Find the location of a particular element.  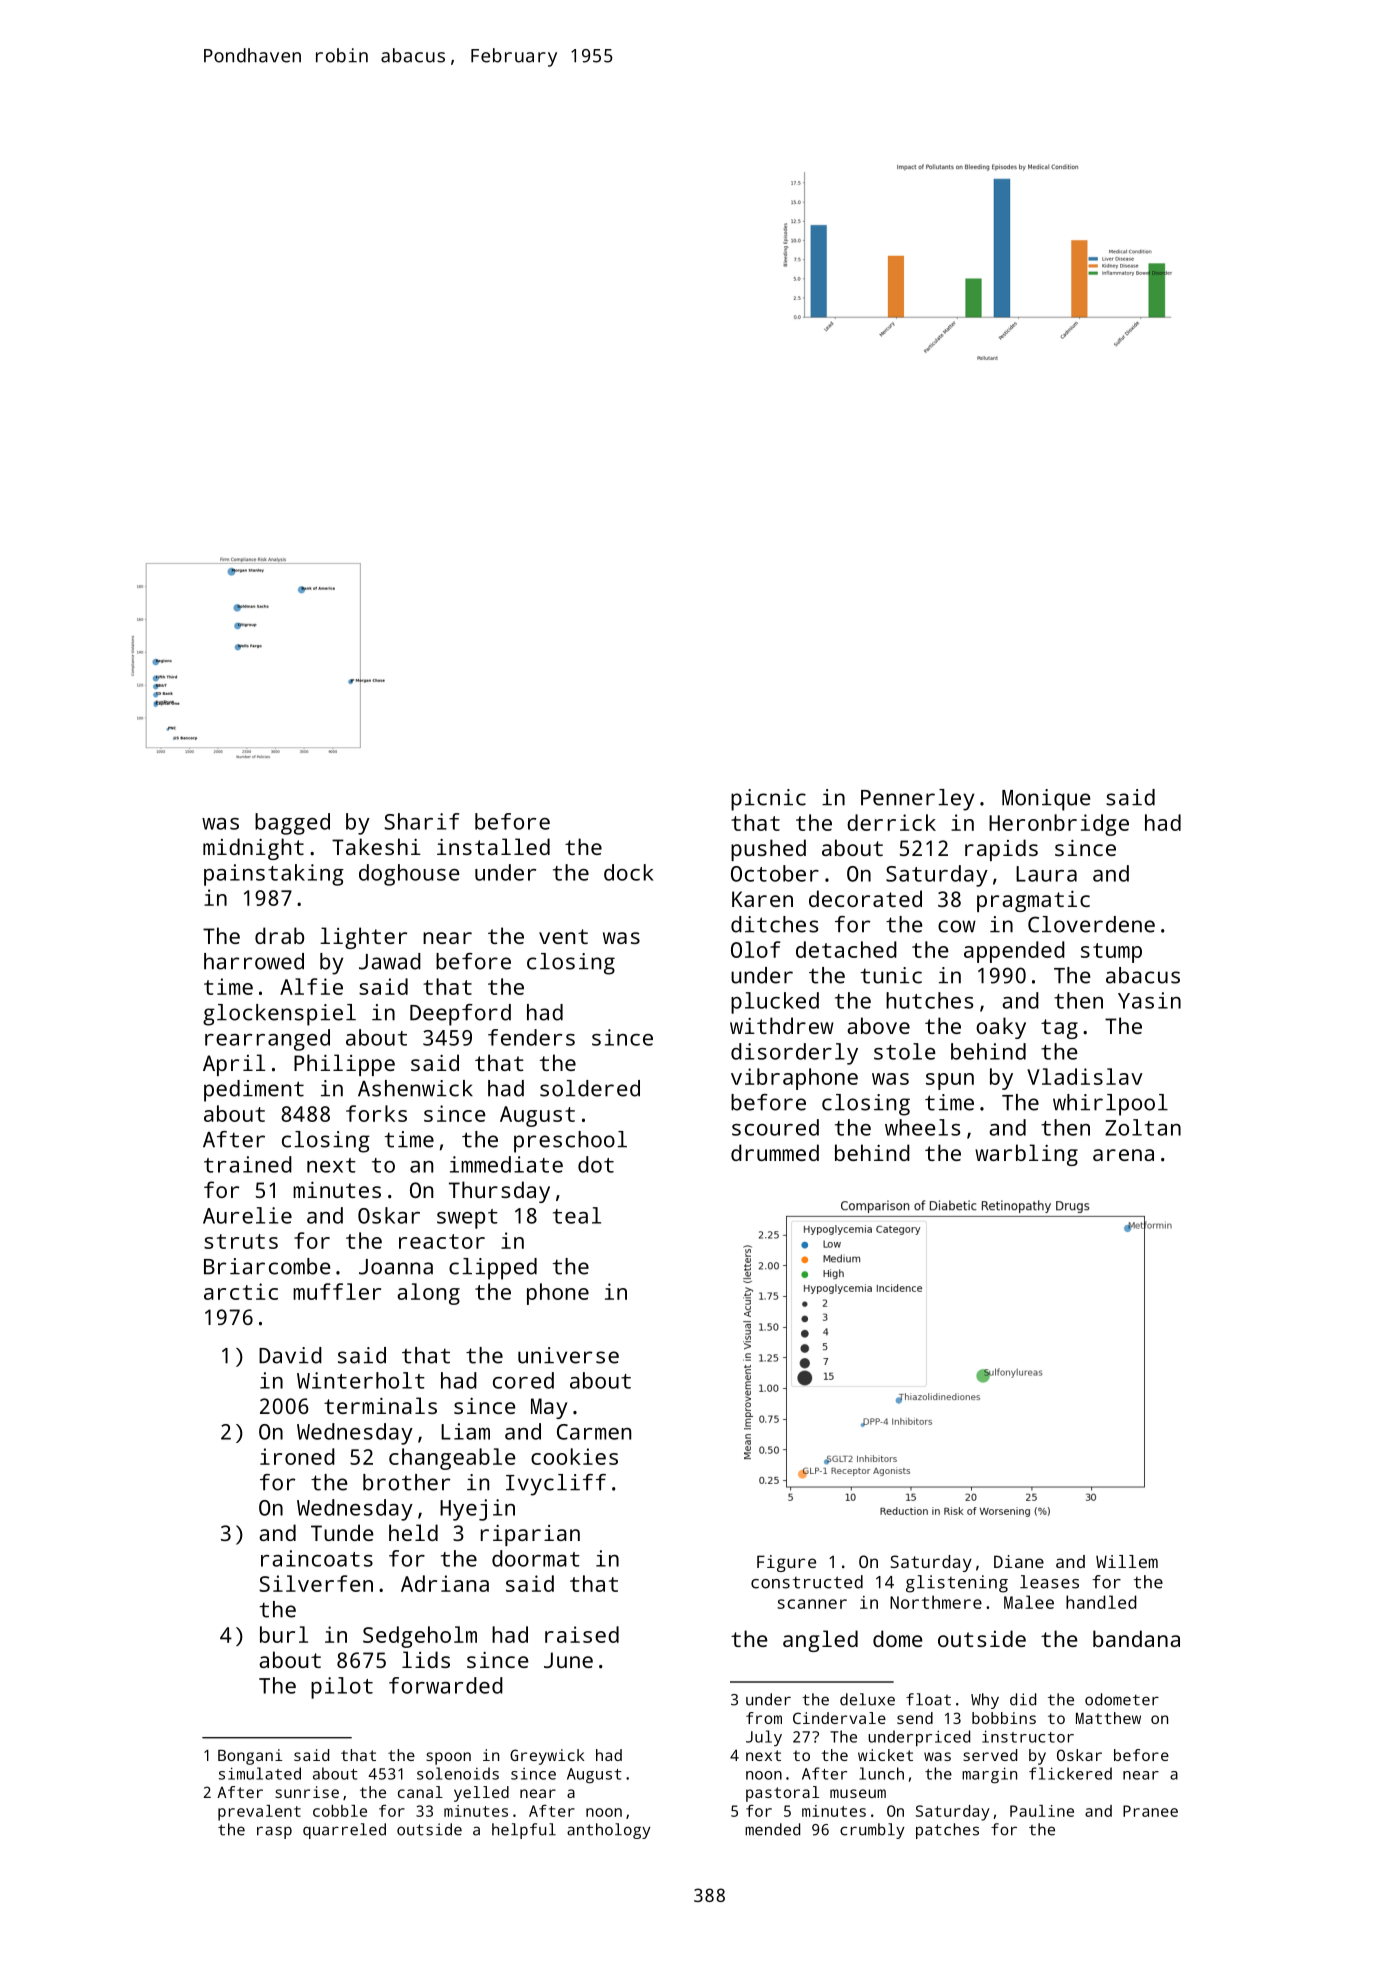

Adriana is located at coordinates (445, 1583).
